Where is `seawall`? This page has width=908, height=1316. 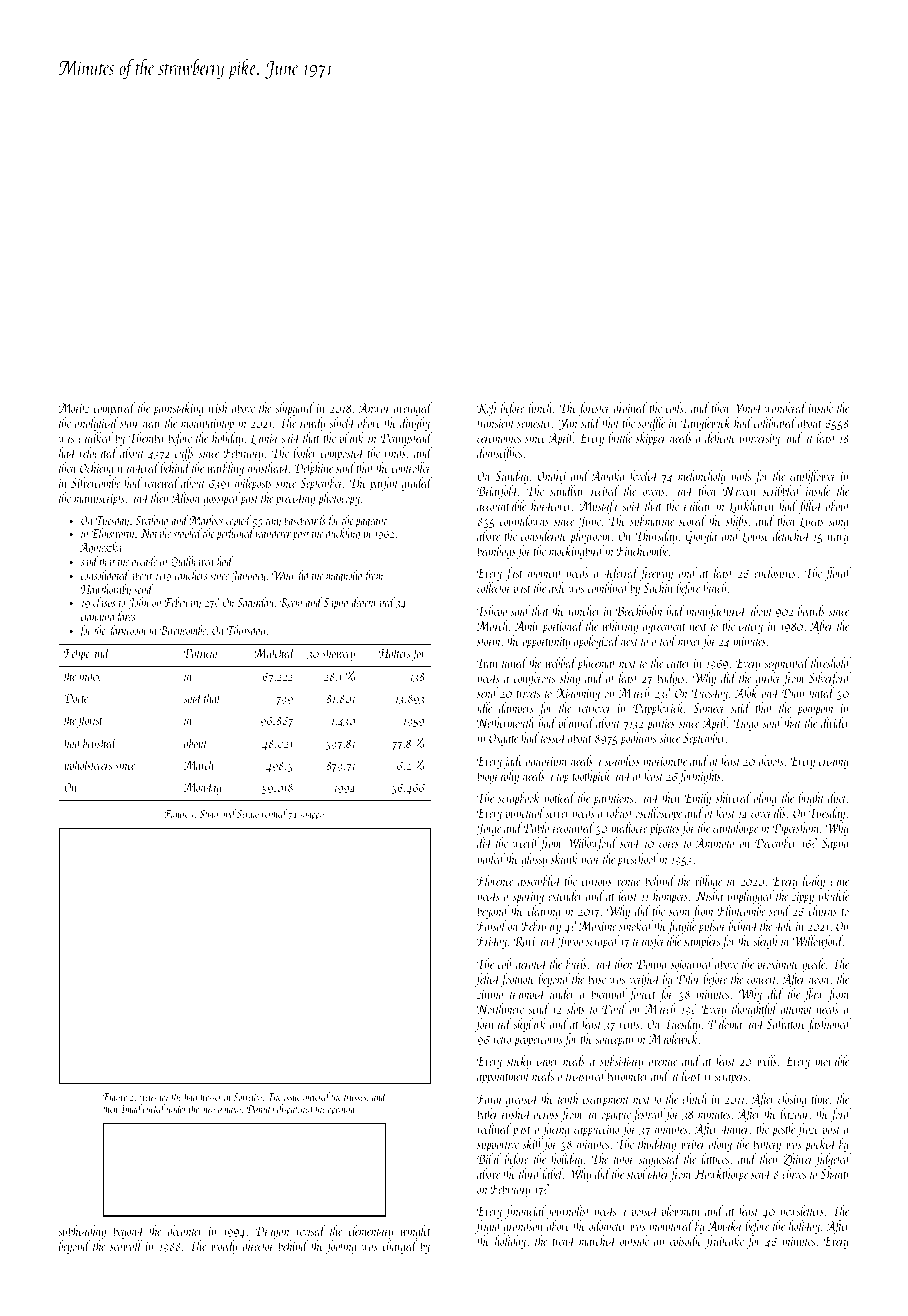 seawall is located at coordinates (126, 1245).
